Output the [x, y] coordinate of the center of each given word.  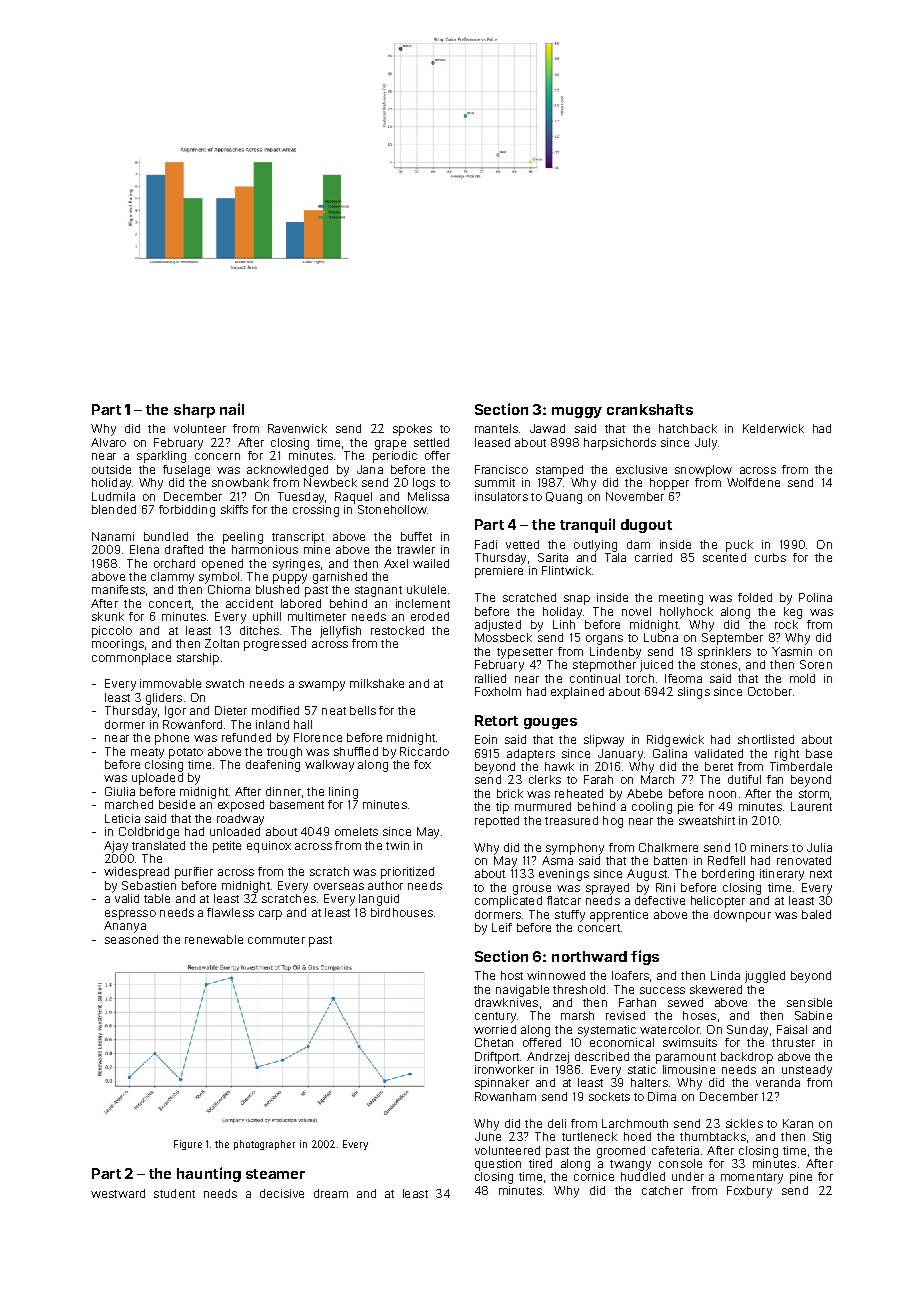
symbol [219, 578]
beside [177, 804]
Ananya [125, 927]
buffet [416, 536]
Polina [815, 597]
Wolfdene [753, 482]
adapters [531, 755]
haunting [209, 1174]
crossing [316, 511]
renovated [804, 860]
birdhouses [402, 912]
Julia [819, 847]
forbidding [187, 511]
